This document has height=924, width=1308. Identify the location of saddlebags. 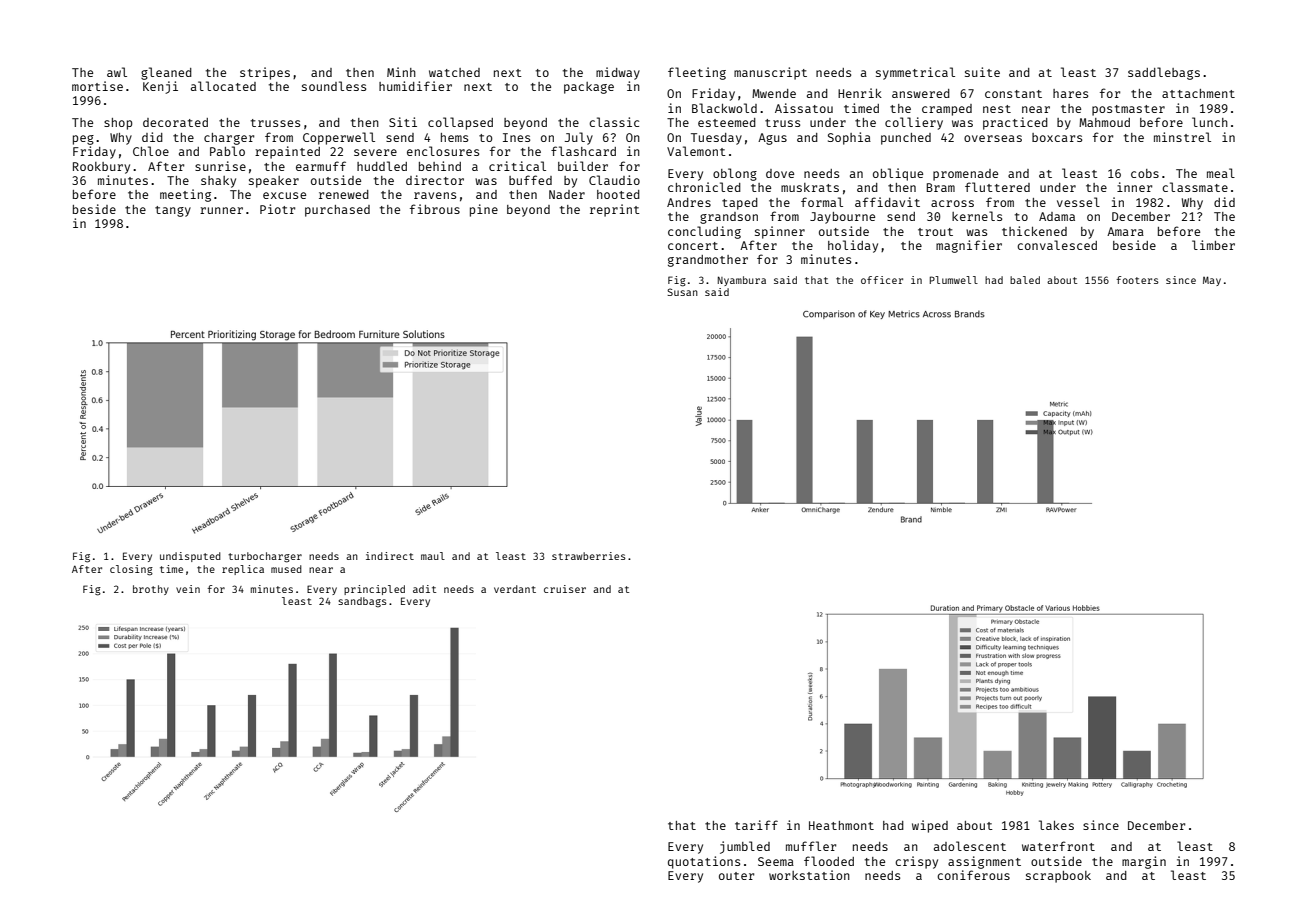
(1164, 73).
